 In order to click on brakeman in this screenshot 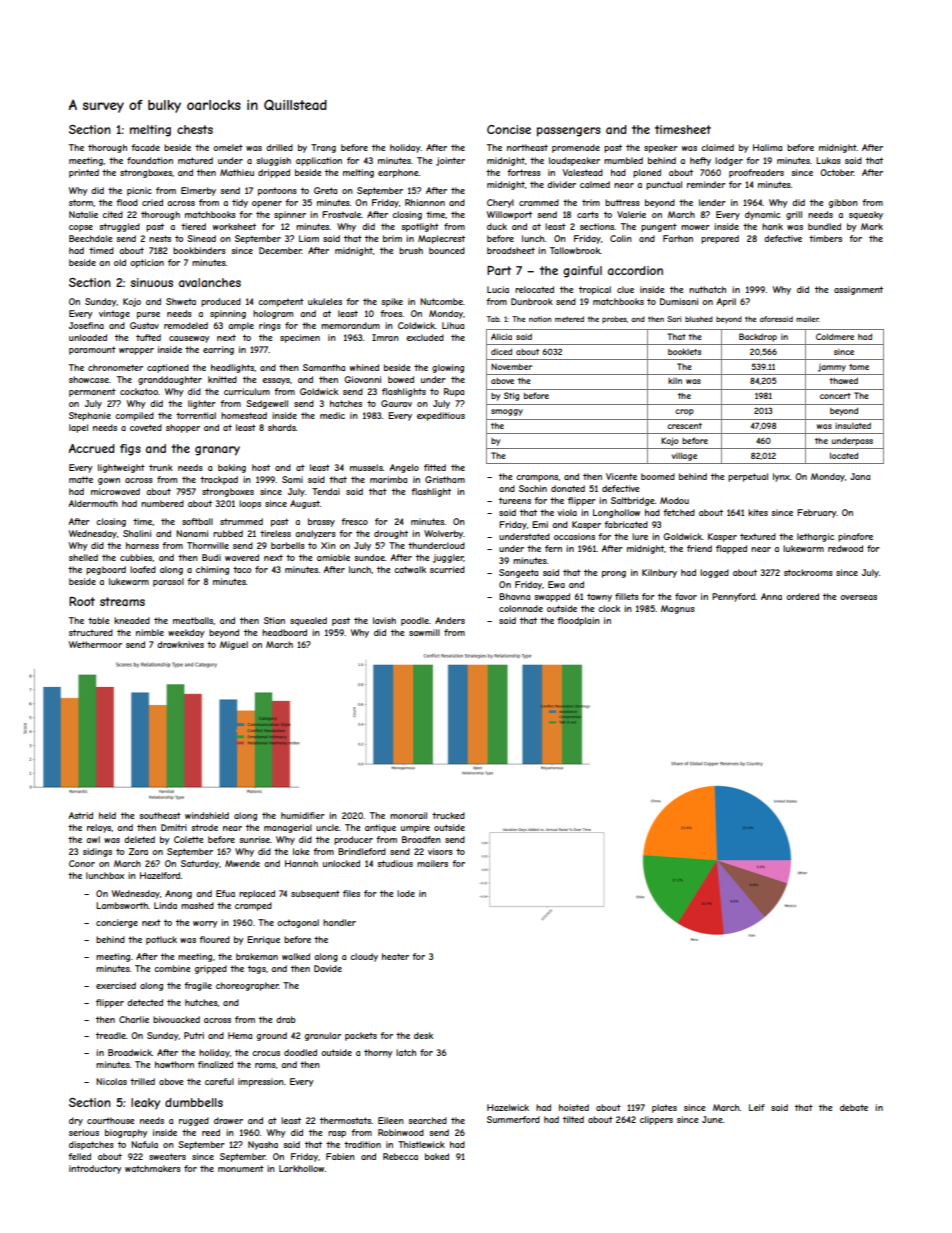, I will do `click(257, 956)`.
